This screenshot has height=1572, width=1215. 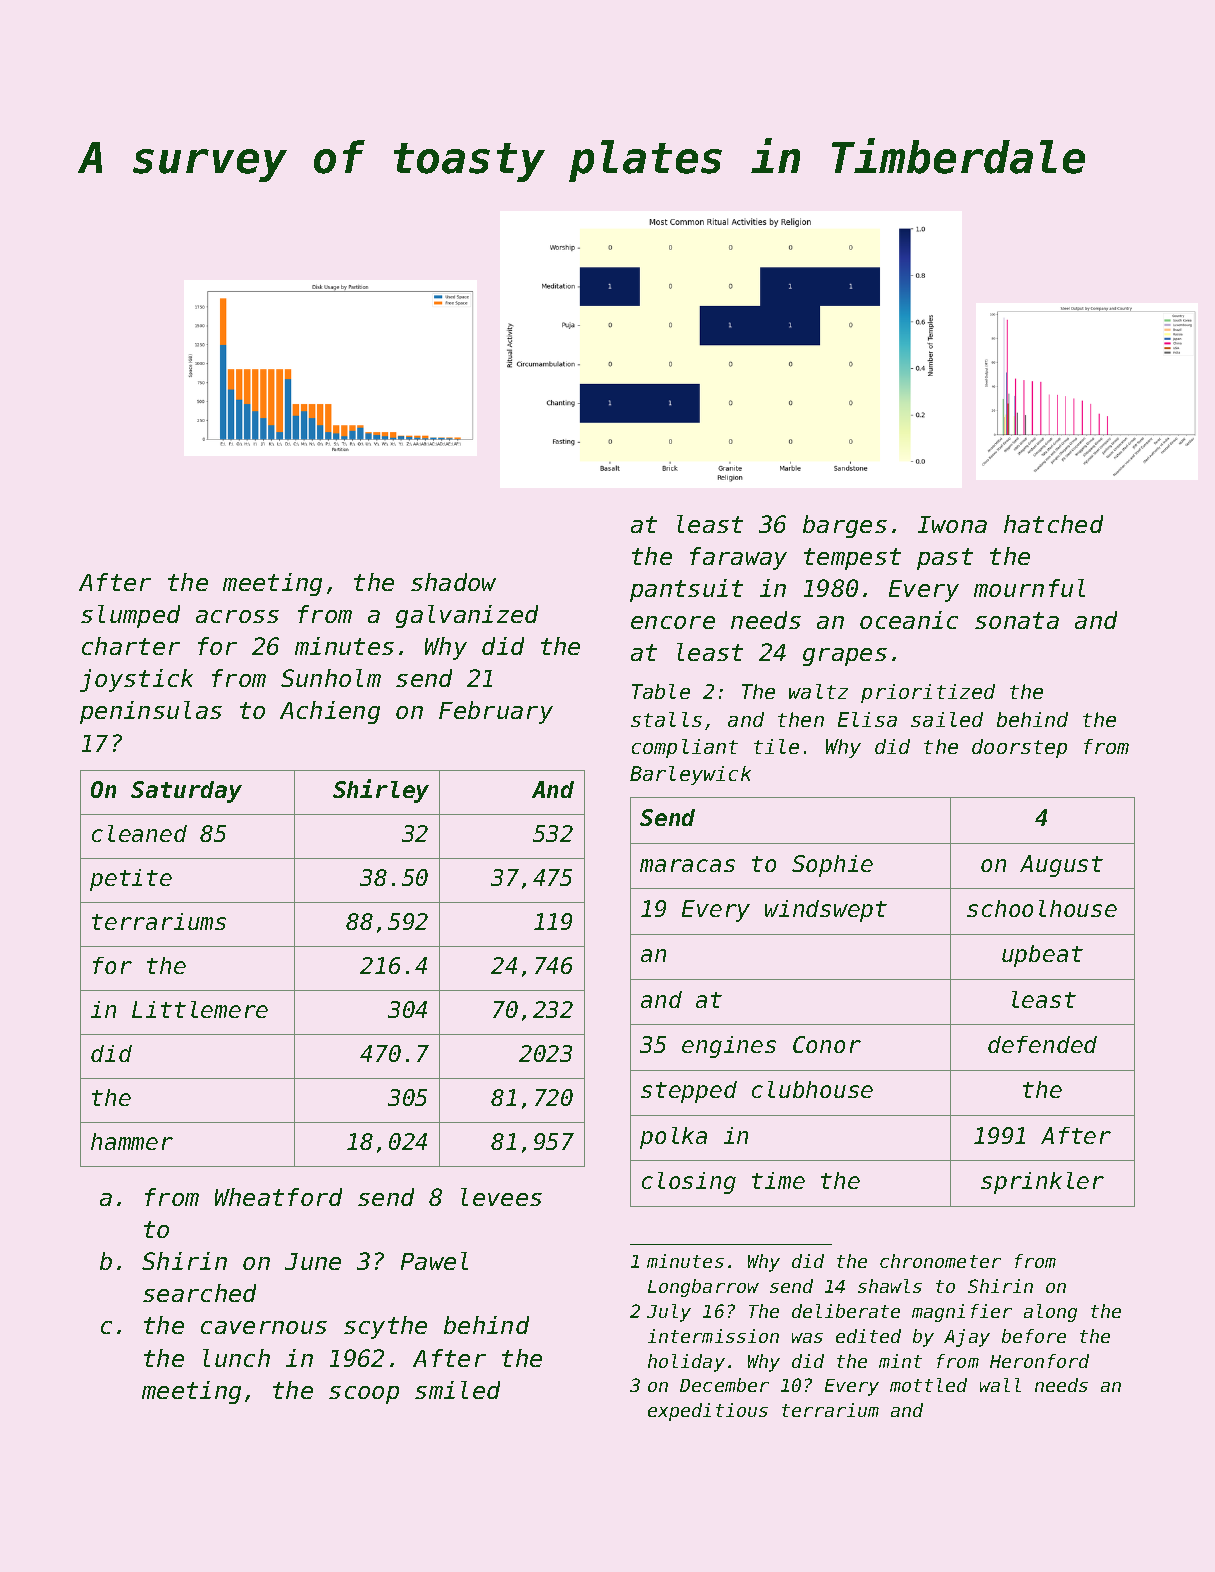 What do you see at coordinates (1053, 524) in the screenshot?
I see `hatched` at bounding box center [1053, 524].
